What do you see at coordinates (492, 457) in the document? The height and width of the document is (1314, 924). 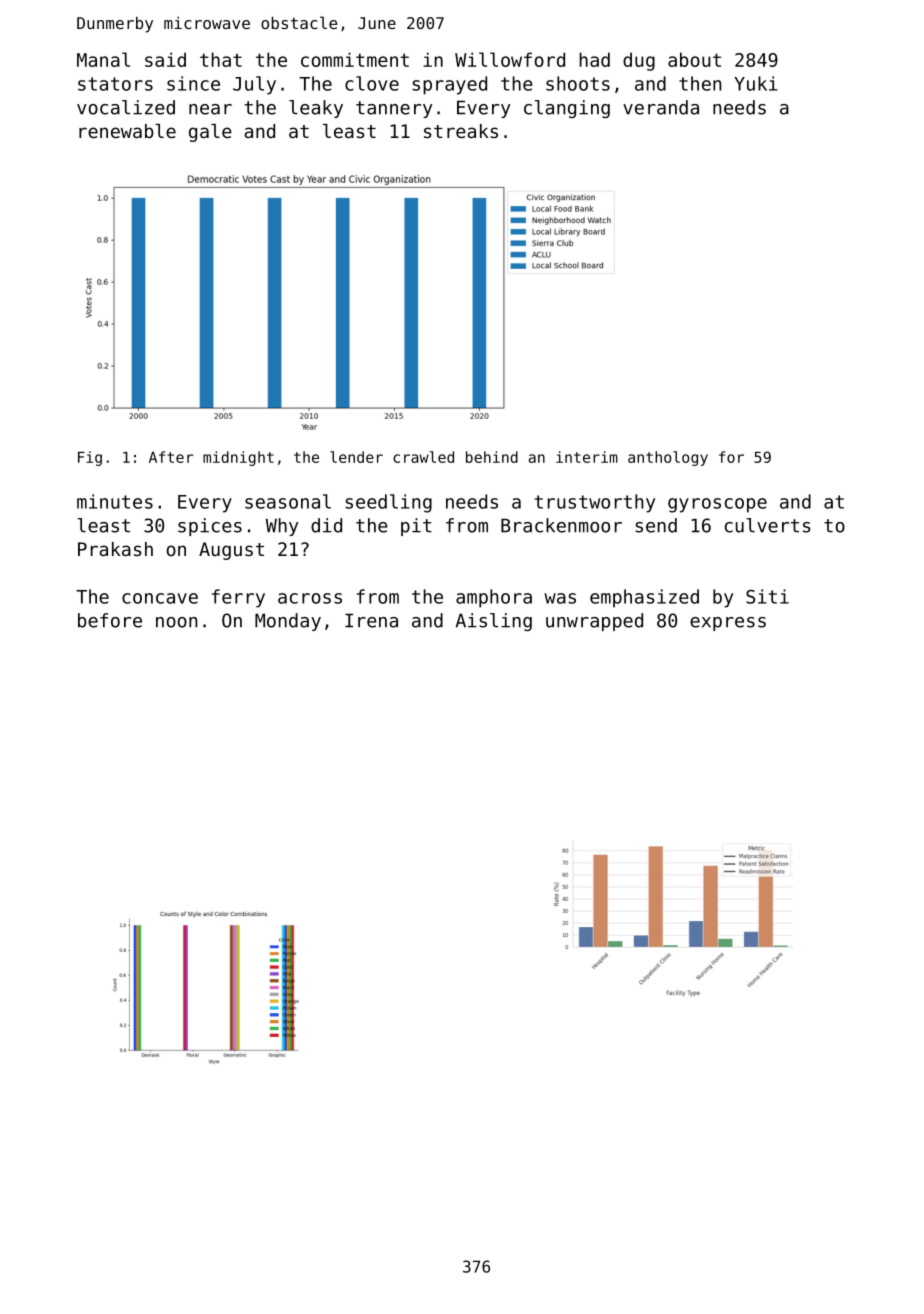 I see `behind` at bounding box center [492, 457].
